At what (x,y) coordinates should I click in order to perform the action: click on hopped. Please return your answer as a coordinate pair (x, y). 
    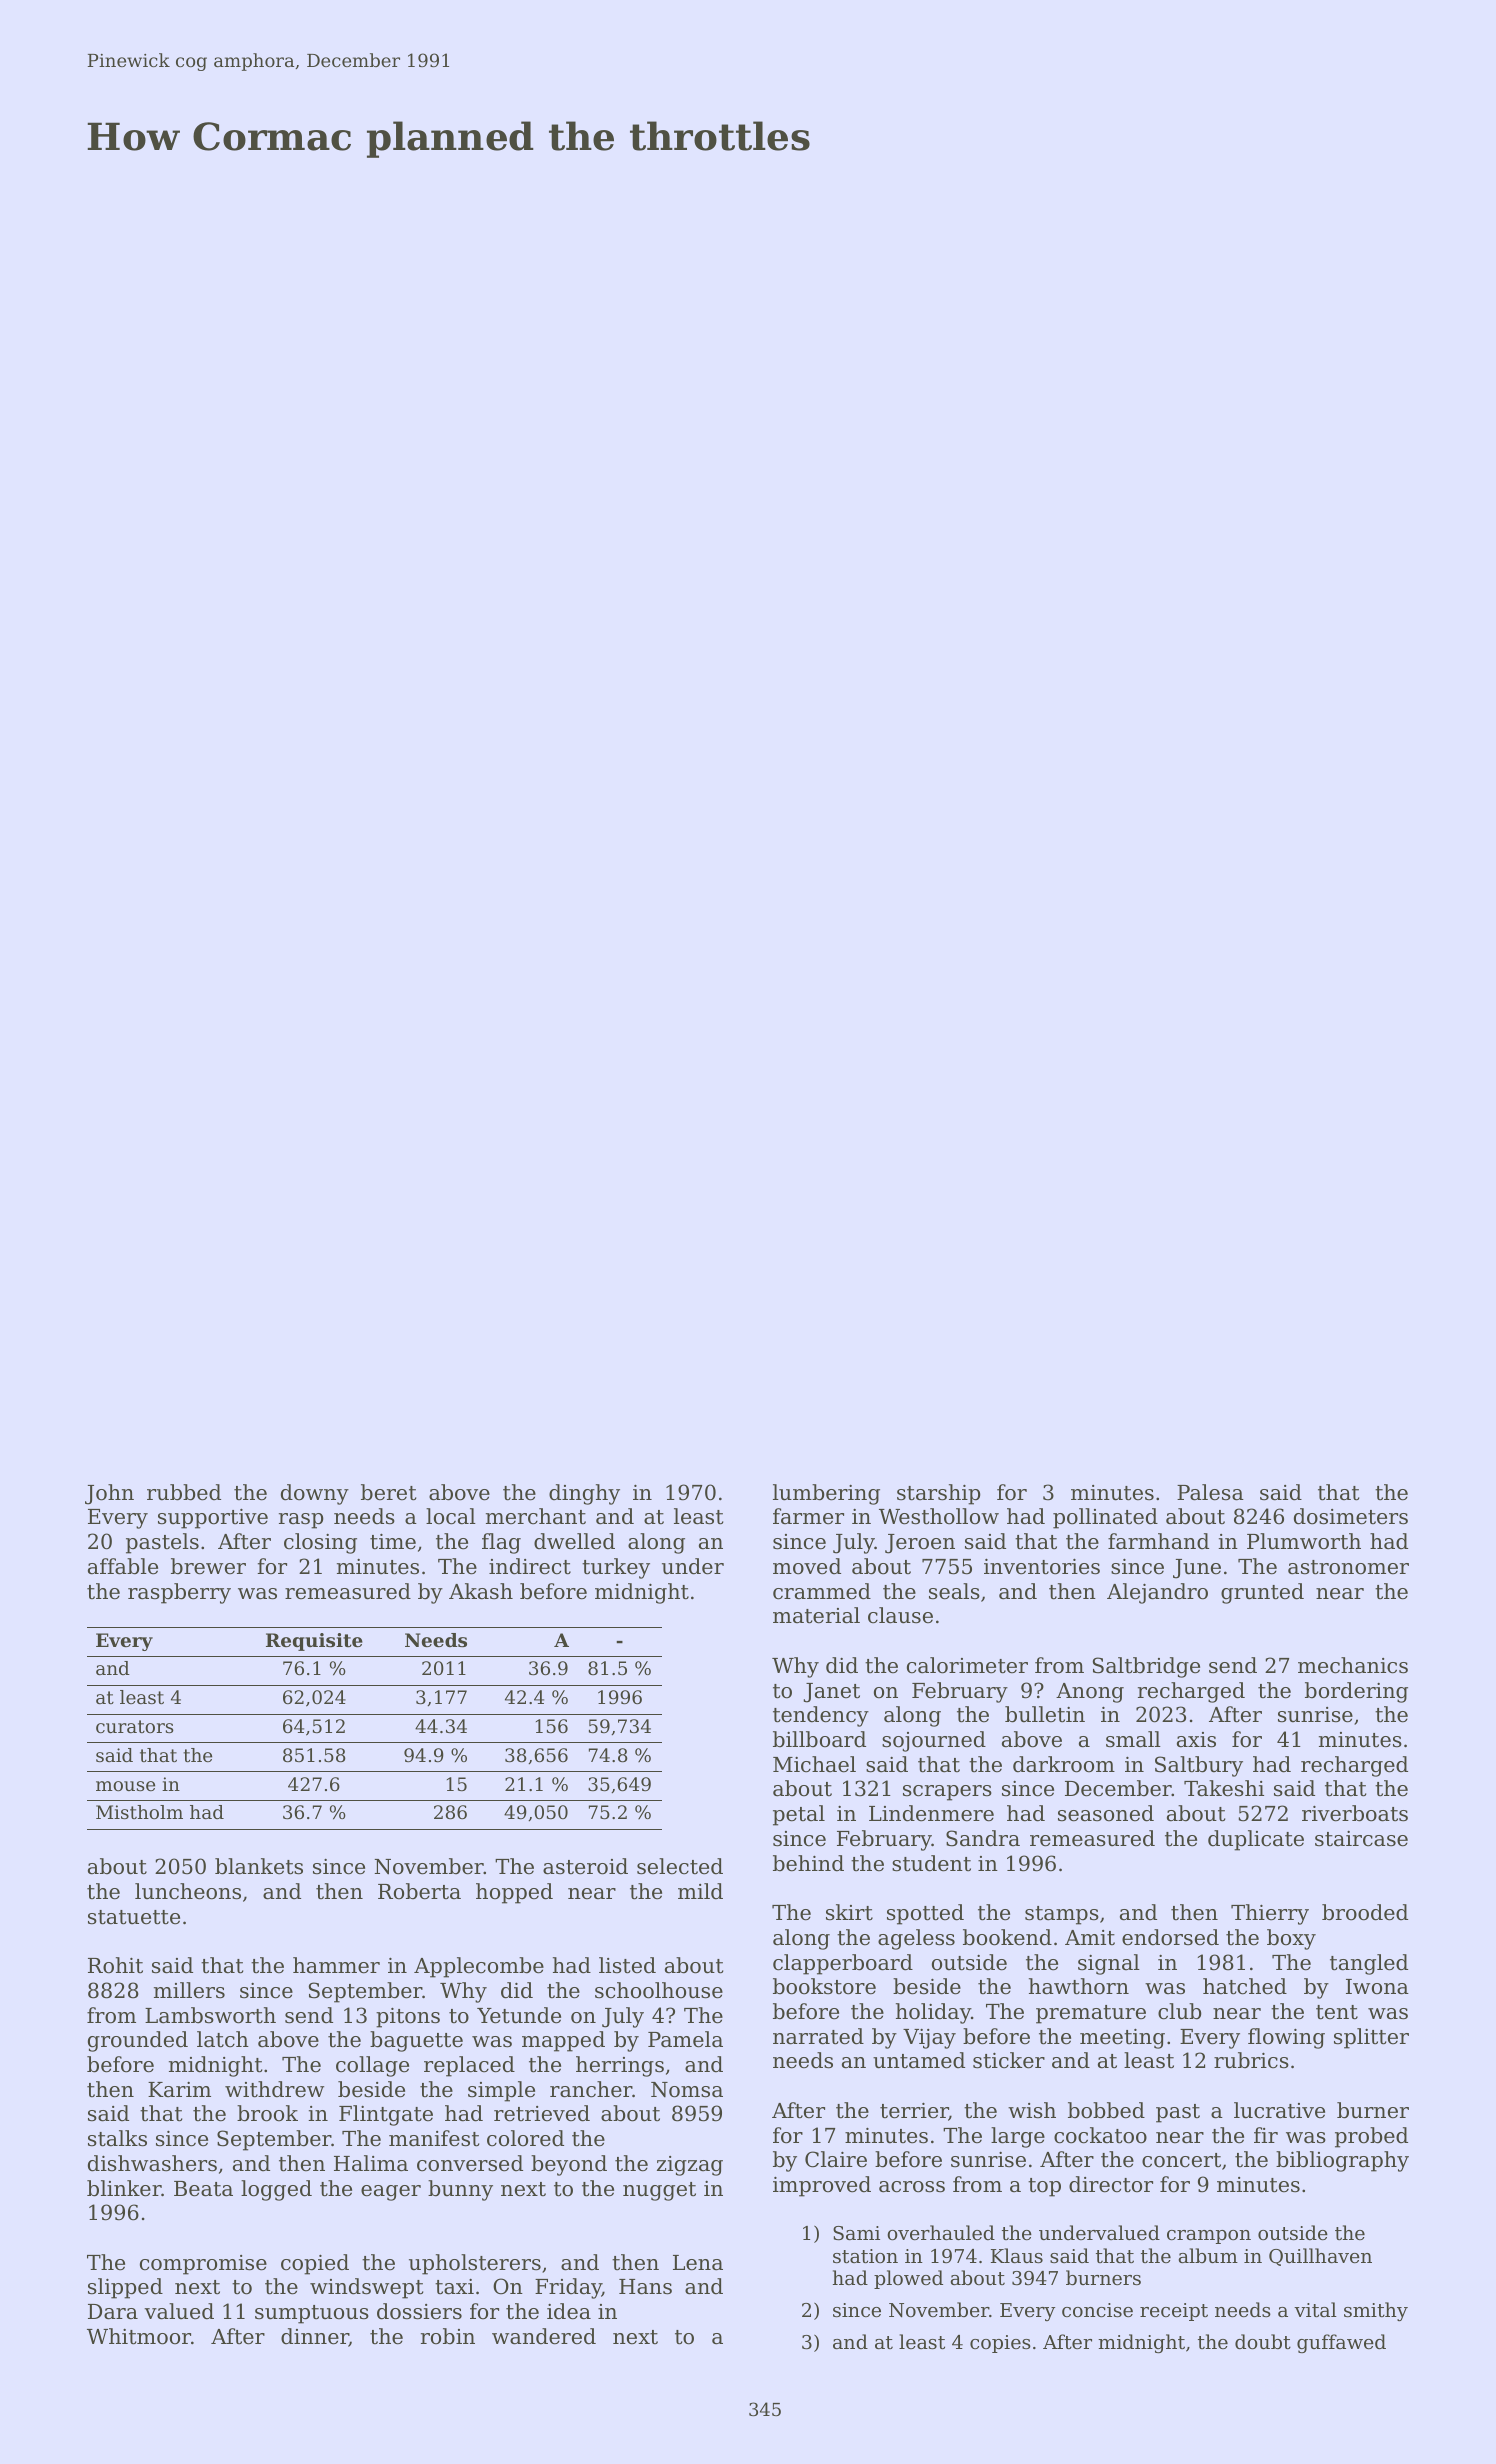
    Looking at the image, I should click on (514, 1893).
